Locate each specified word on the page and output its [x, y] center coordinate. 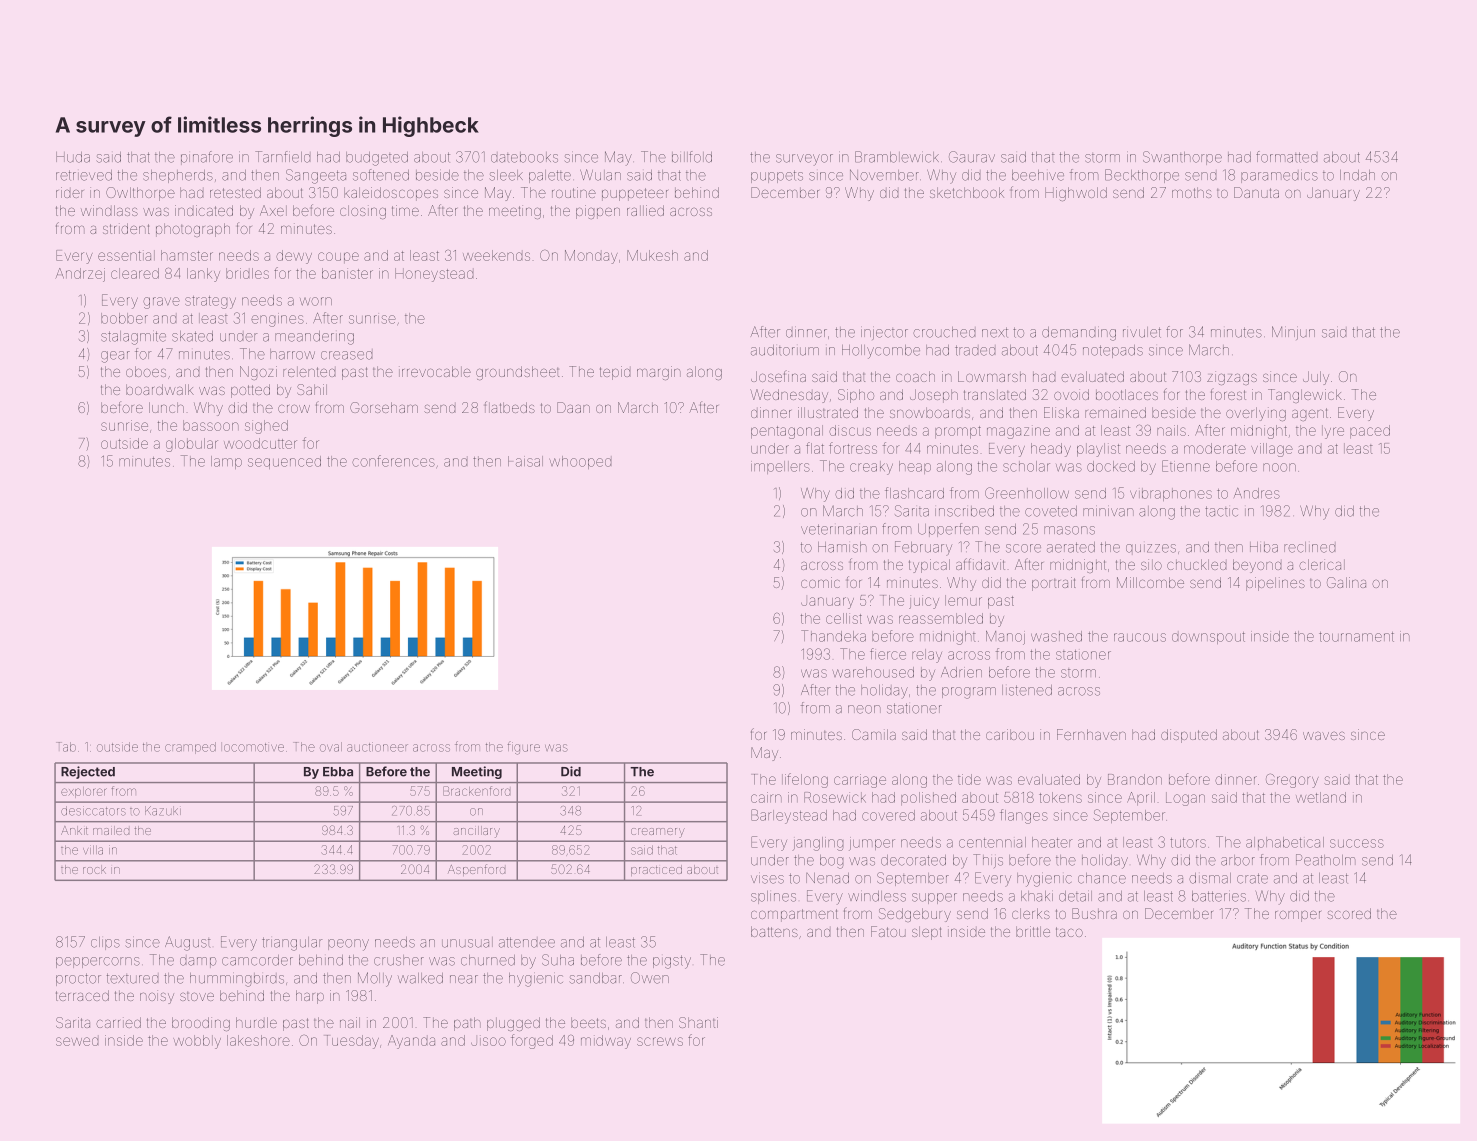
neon [864, 709]
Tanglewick [1305, 396]
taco [1069, 932]
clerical [1322, 564]
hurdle [256, 1022]
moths [1192, 192]
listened [1027, 690]
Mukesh [652, 255]
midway [606, 1042]
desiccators [93, 811]
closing [363, 212]
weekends [496, 255]
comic [820, 582]
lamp [226, 462]
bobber [124, 318]
